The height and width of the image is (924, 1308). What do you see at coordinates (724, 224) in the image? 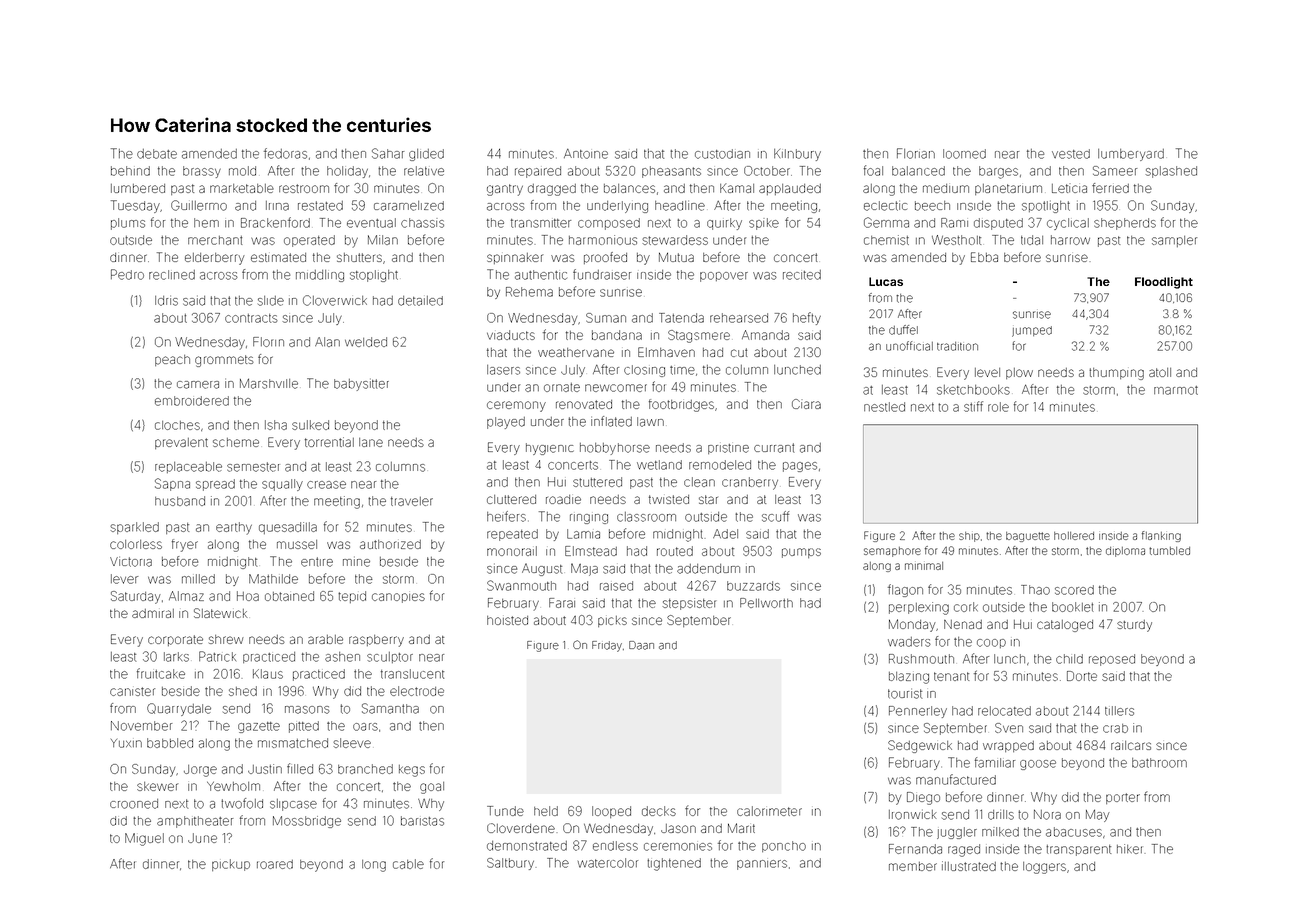
I see `quirky` at bounding box center [724, 224].
